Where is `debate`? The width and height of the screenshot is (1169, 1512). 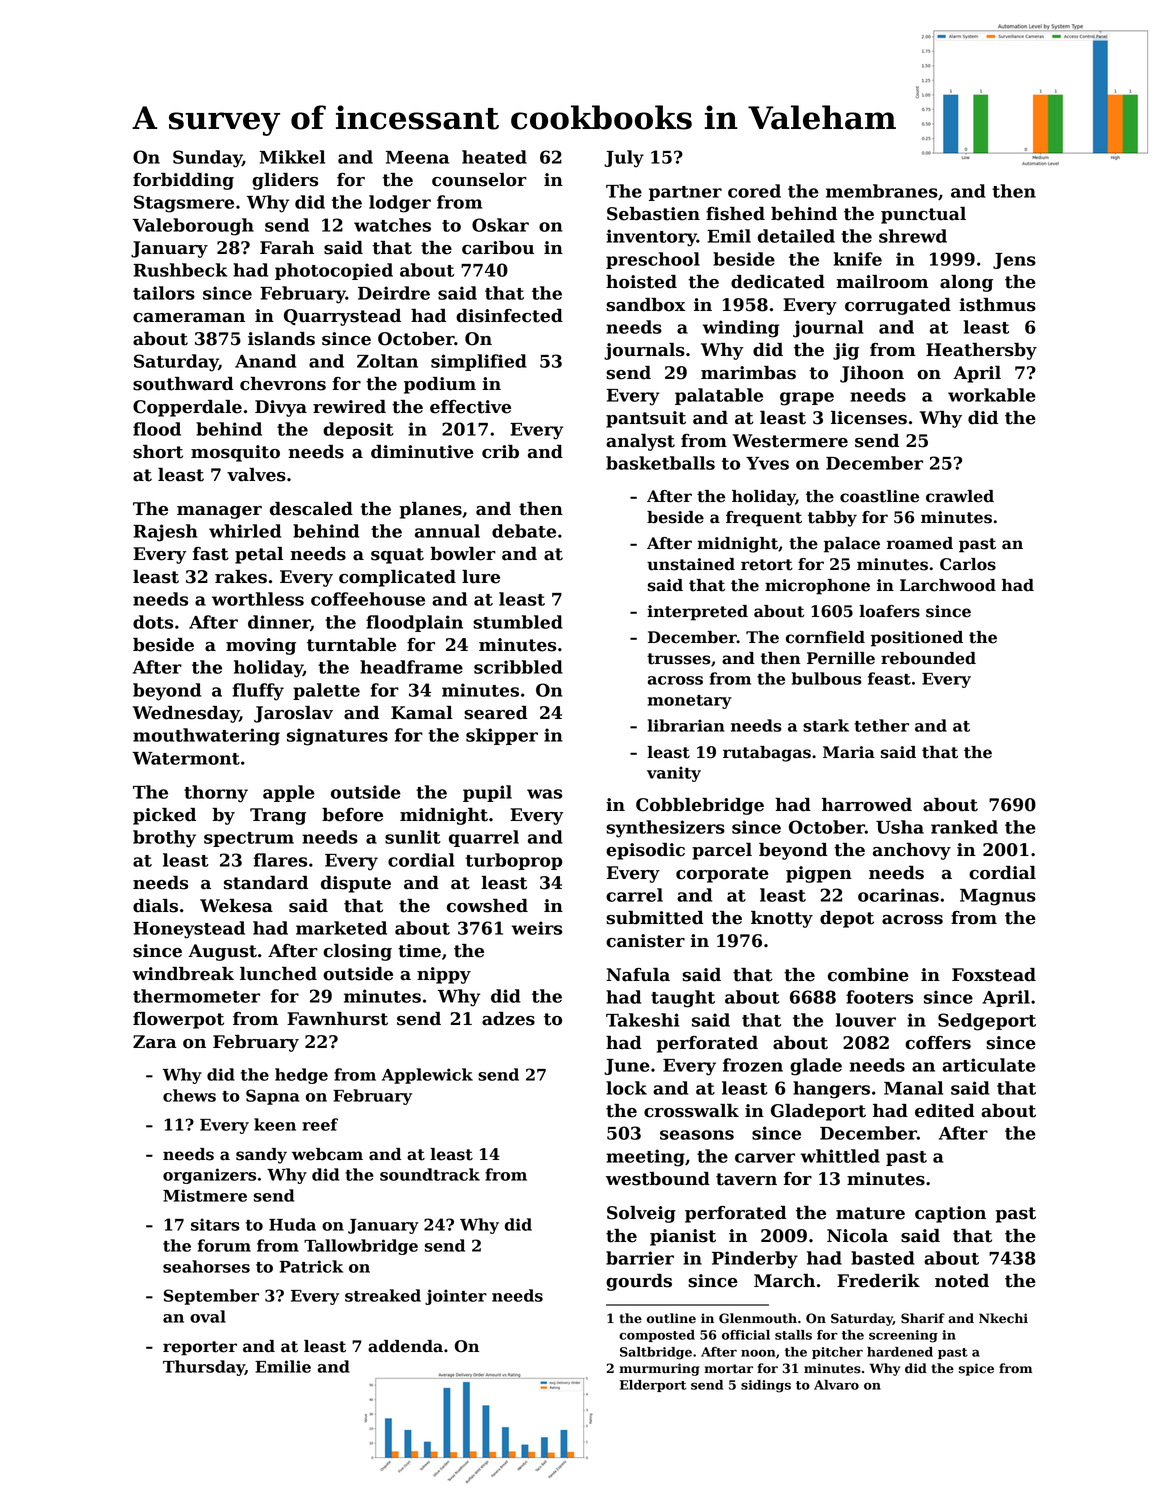 debate is located at coordinates (524, 531).
